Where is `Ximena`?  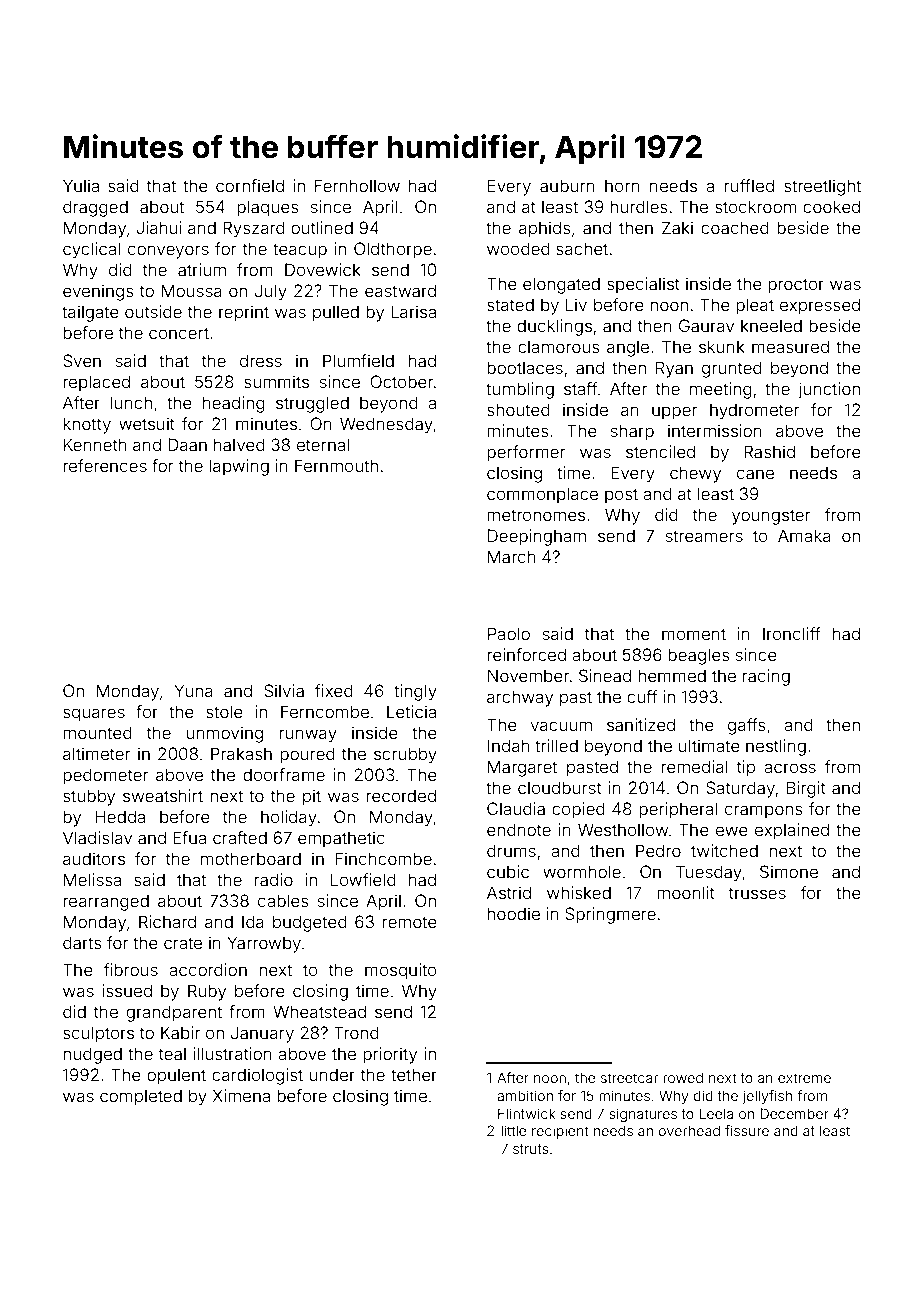
Ximena is located at coordinates (241, 1095).
